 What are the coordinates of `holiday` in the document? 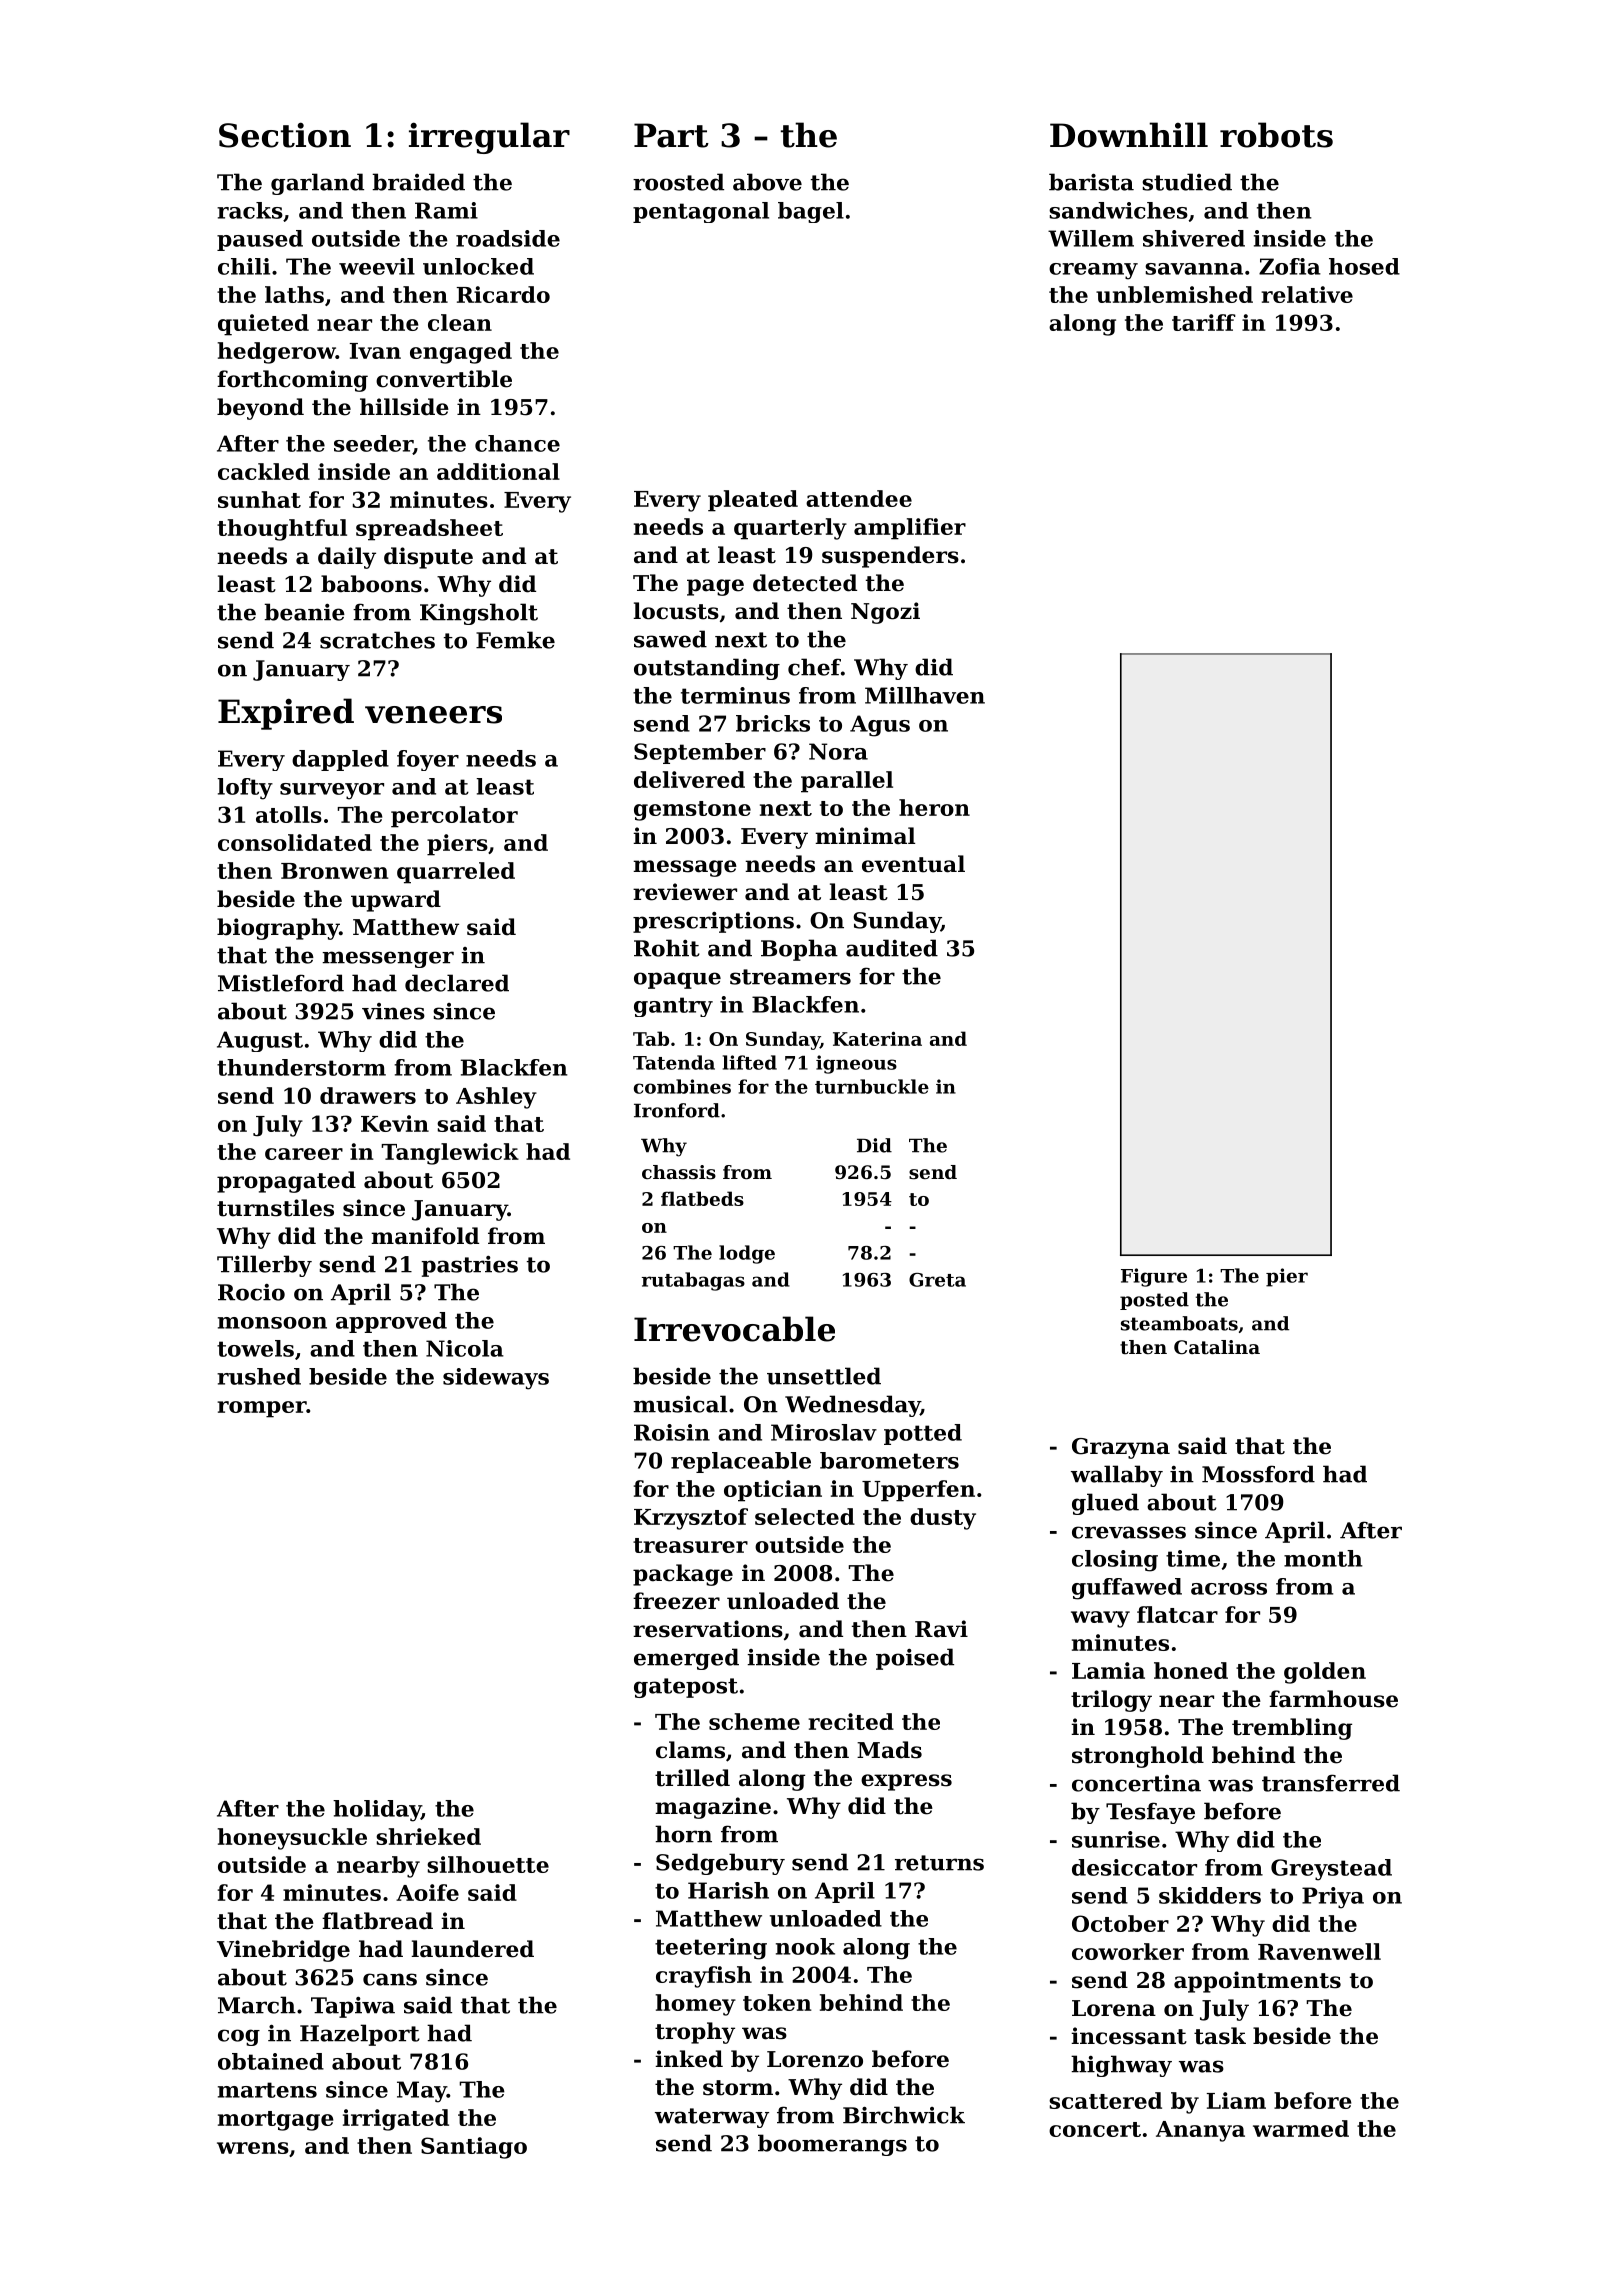 It's located at (377, 1811).
